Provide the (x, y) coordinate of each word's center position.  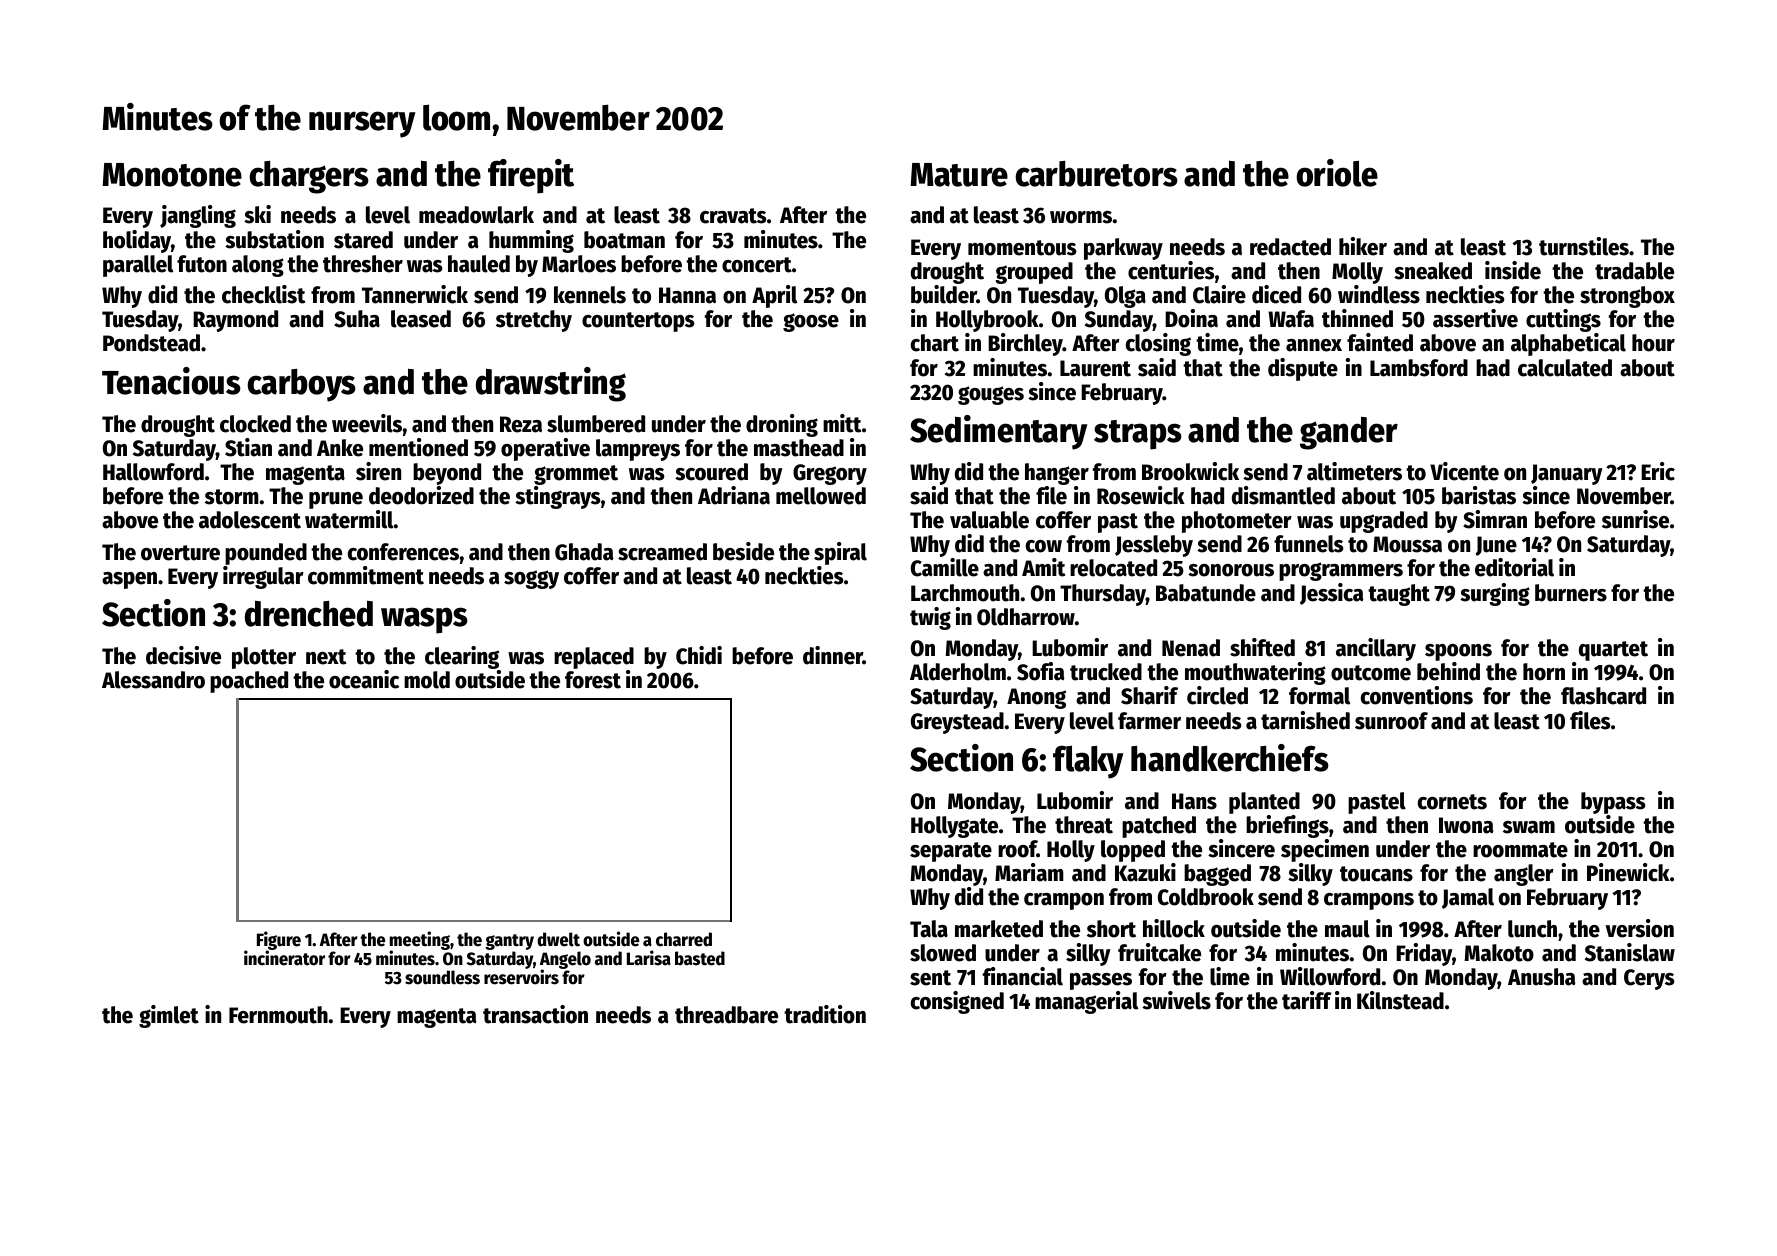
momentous (1022, 248)
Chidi (699, 655)
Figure (279, 941)
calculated (1565, 368)
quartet (1613, 651)
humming (531, 241)
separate (951, 852)
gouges (991, 395)
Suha (357, 319)
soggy (531, 579)
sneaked (1433, 271)
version (1639, 928)
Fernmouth (278, 1015)
